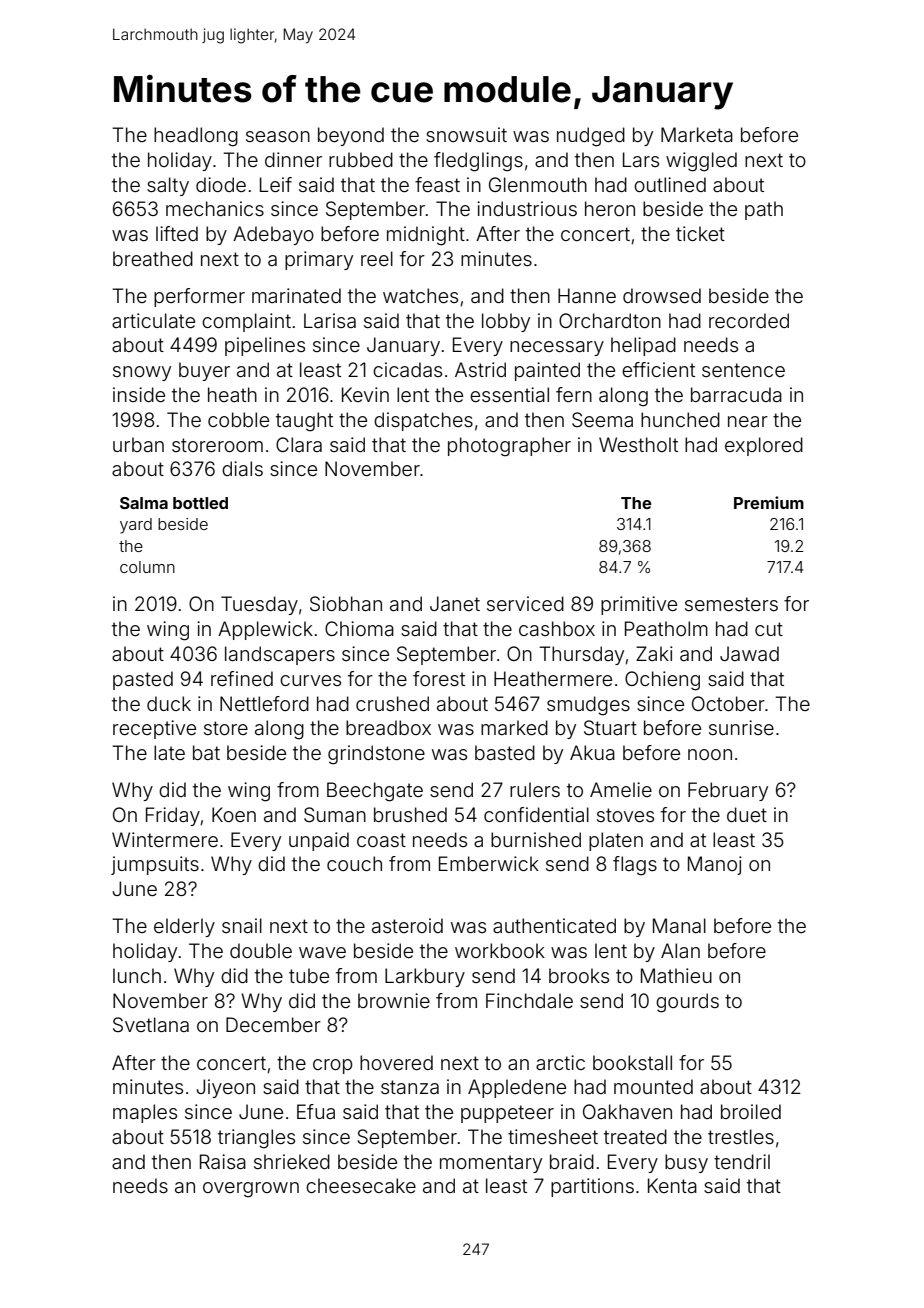 This image has height=1308, width=924. What do you see at coordinates (466, 134) in the image?
I see `snowsuit` at bounding box center [466, 134].
